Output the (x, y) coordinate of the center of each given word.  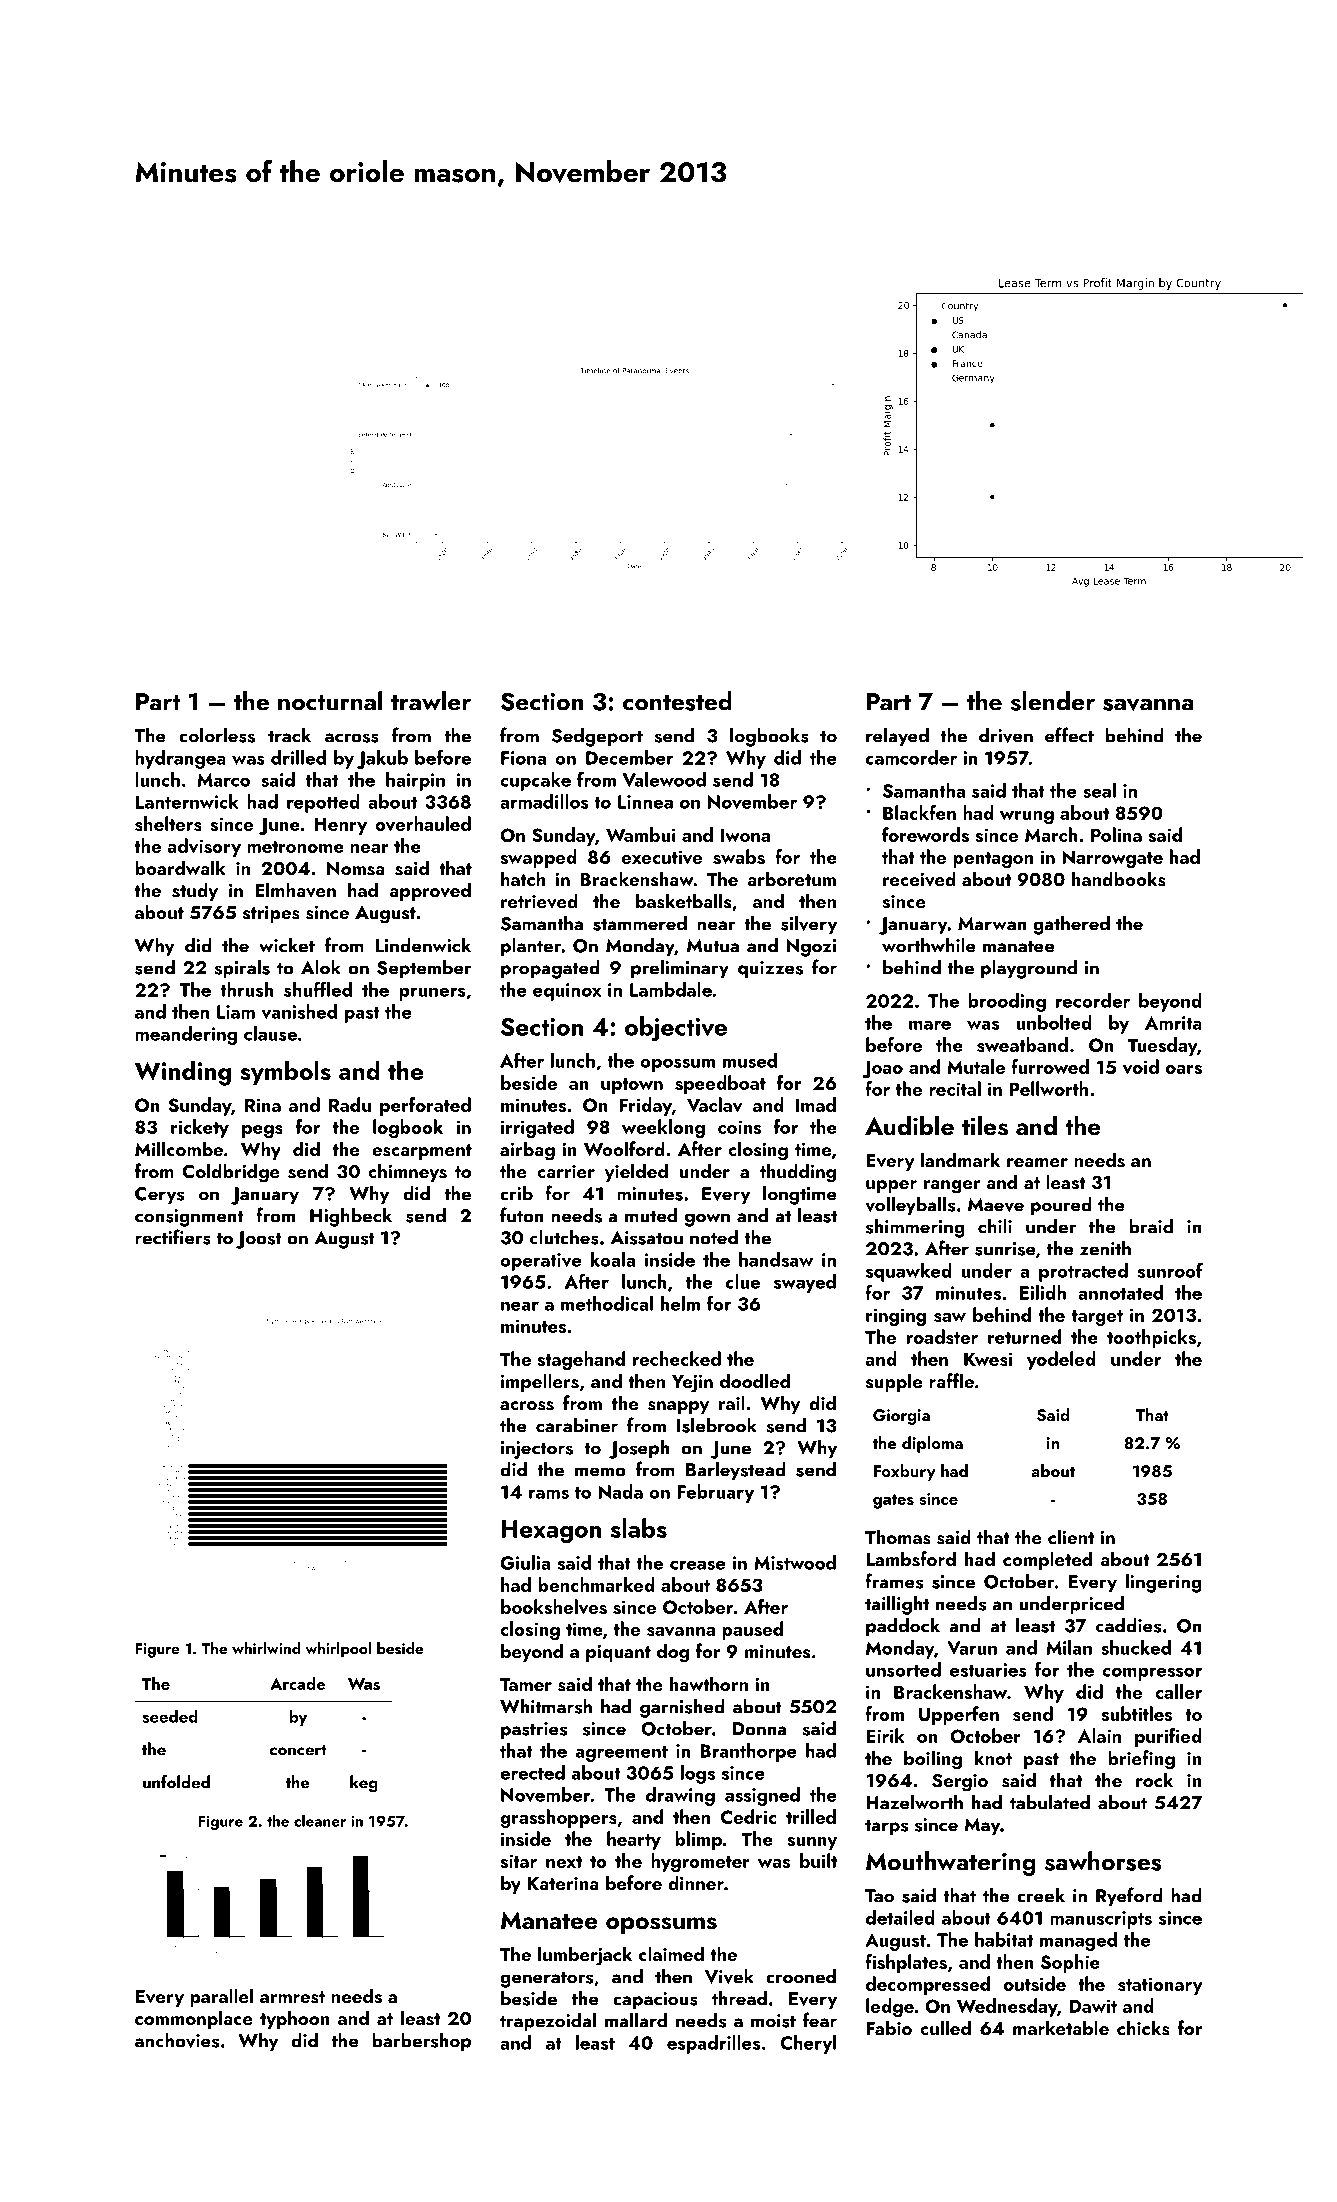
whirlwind (266, 1648)
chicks (1143, 2028)
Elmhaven (295, 890)
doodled (755, 1380)
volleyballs (910, 1206)
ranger (952, 1187)
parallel (221, 1997)
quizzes (770, 970)
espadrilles (713, 2044)
